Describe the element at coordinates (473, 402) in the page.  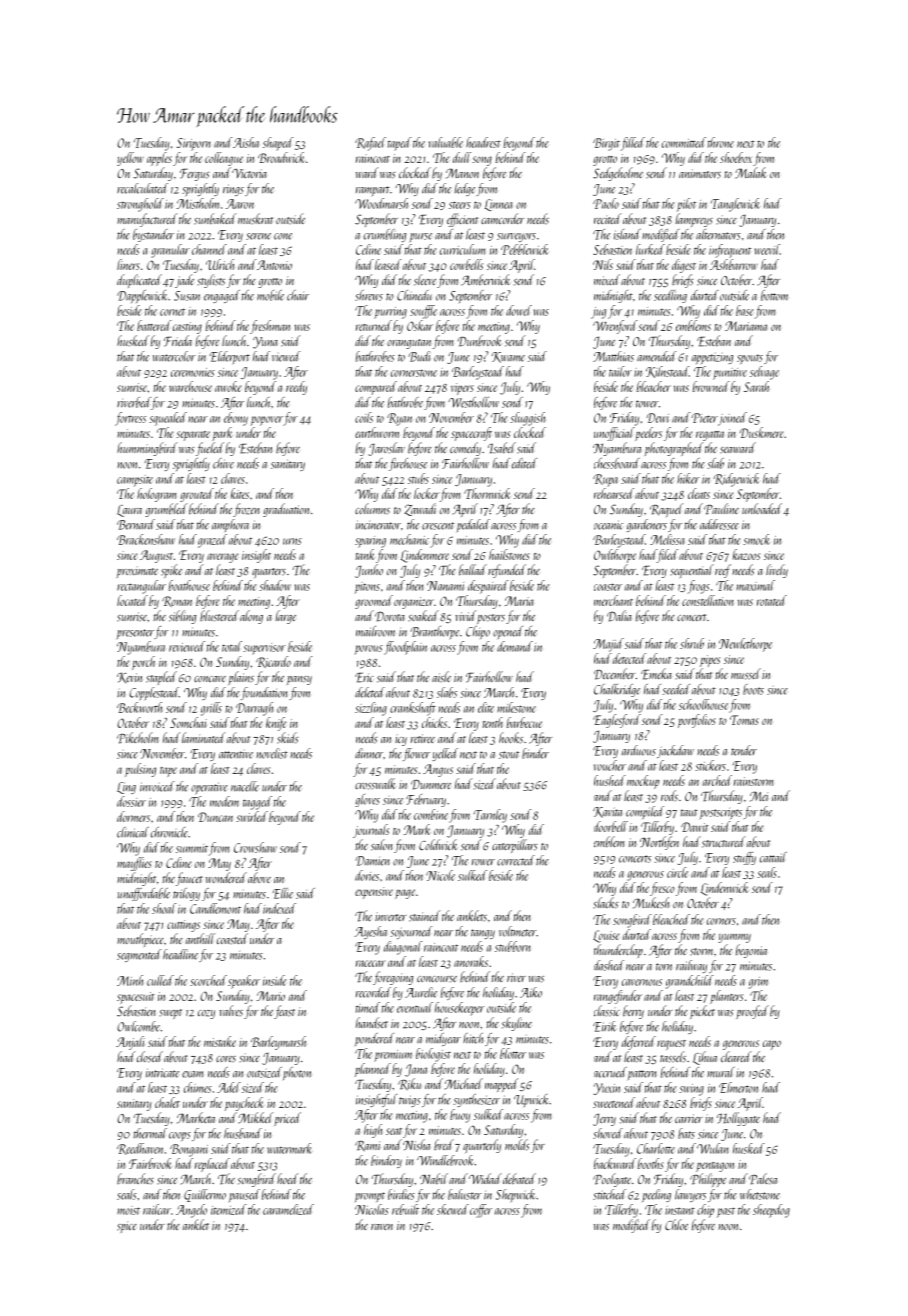
I see `Westhollow` at that location.
